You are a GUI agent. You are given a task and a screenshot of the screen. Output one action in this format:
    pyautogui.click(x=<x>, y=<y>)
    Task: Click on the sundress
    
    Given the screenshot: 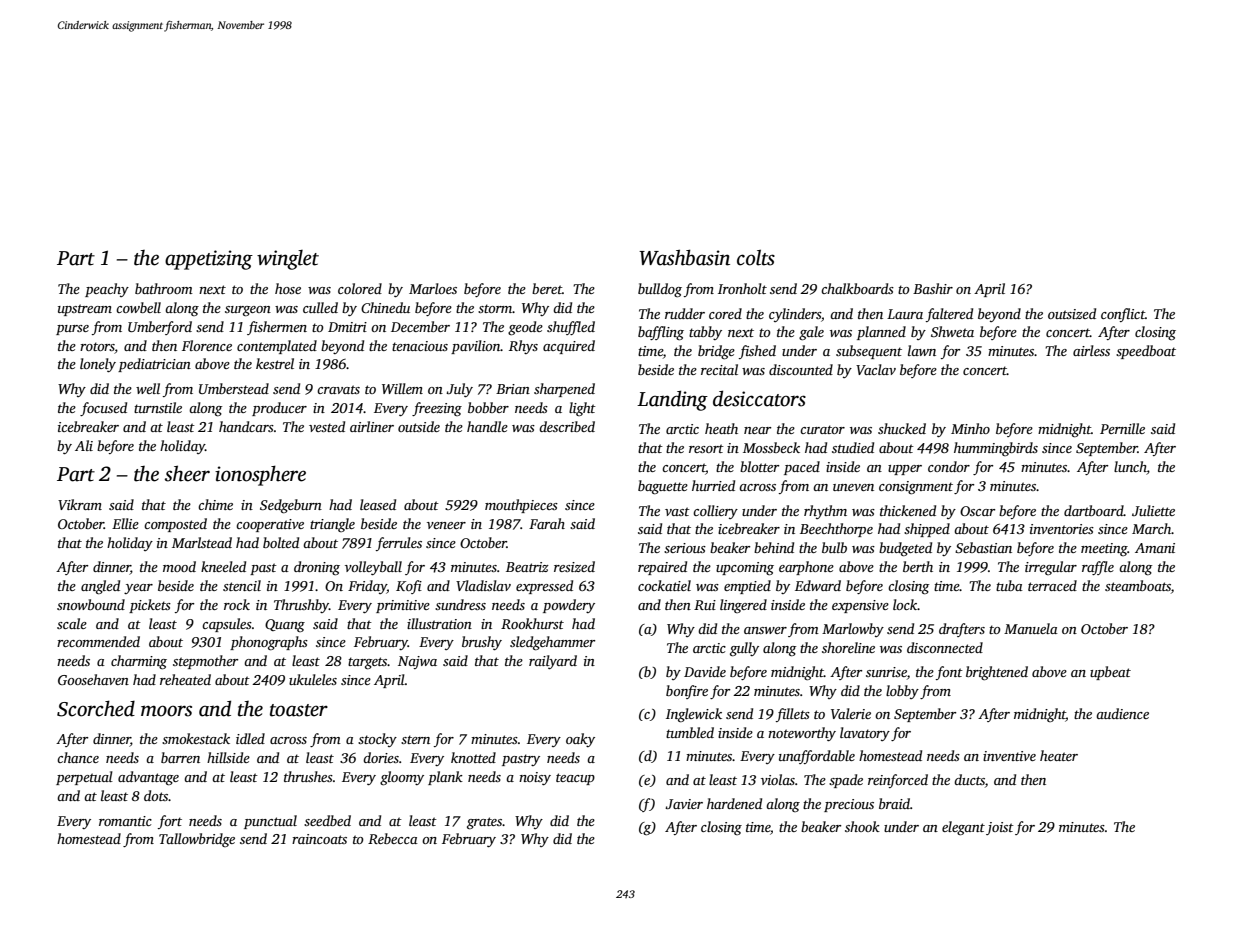 What is the action you would take?
    pyautogui.click(x=460, y=604)
